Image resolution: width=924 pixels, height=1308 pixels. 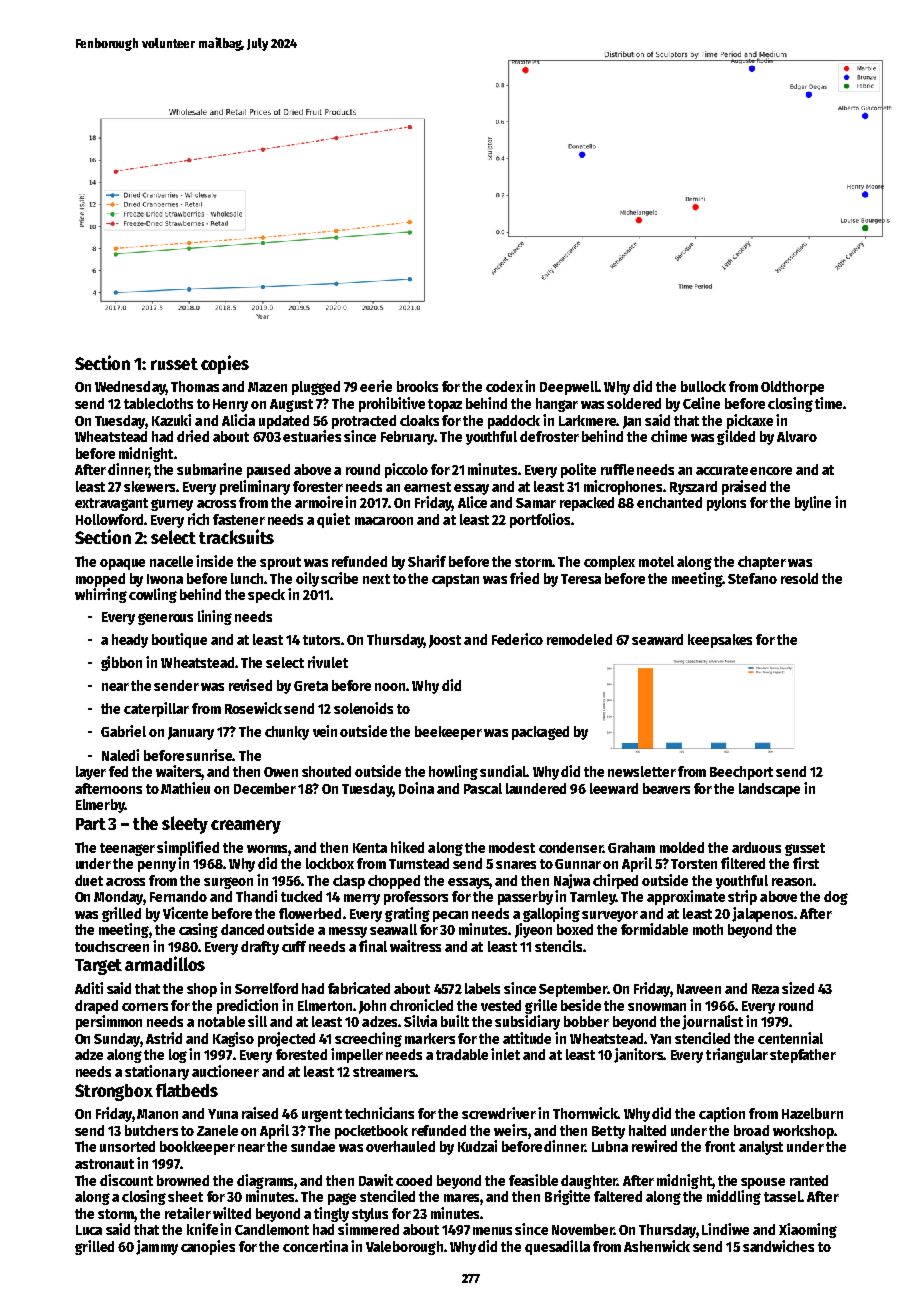 I want to click on sandwiches, so click(x=778, y=1246).
